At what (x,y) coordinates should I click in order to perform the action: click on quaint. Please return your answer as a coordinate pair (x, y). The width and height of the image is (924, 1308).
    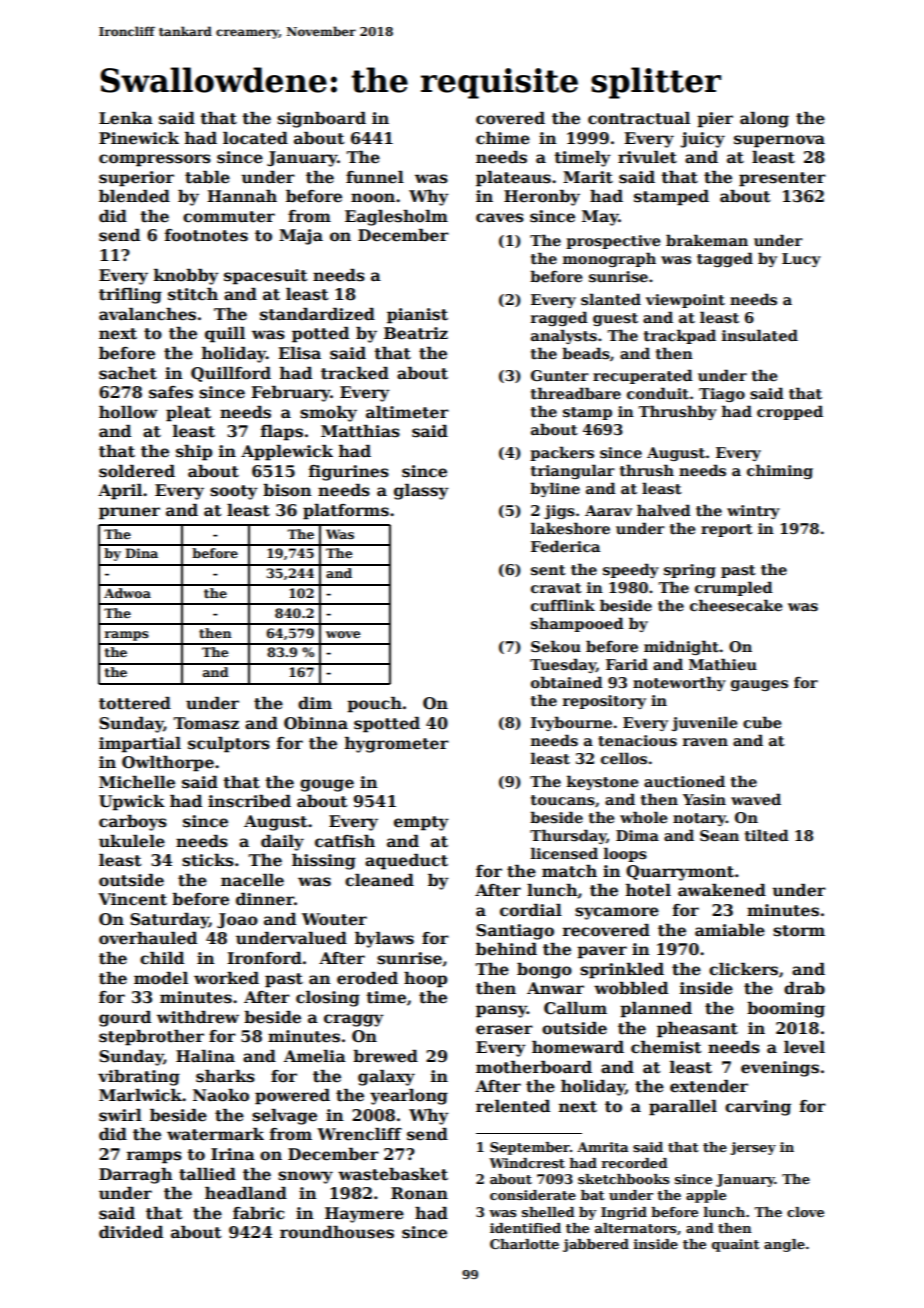
    Looking at the image, I should click on (736, 1245).
